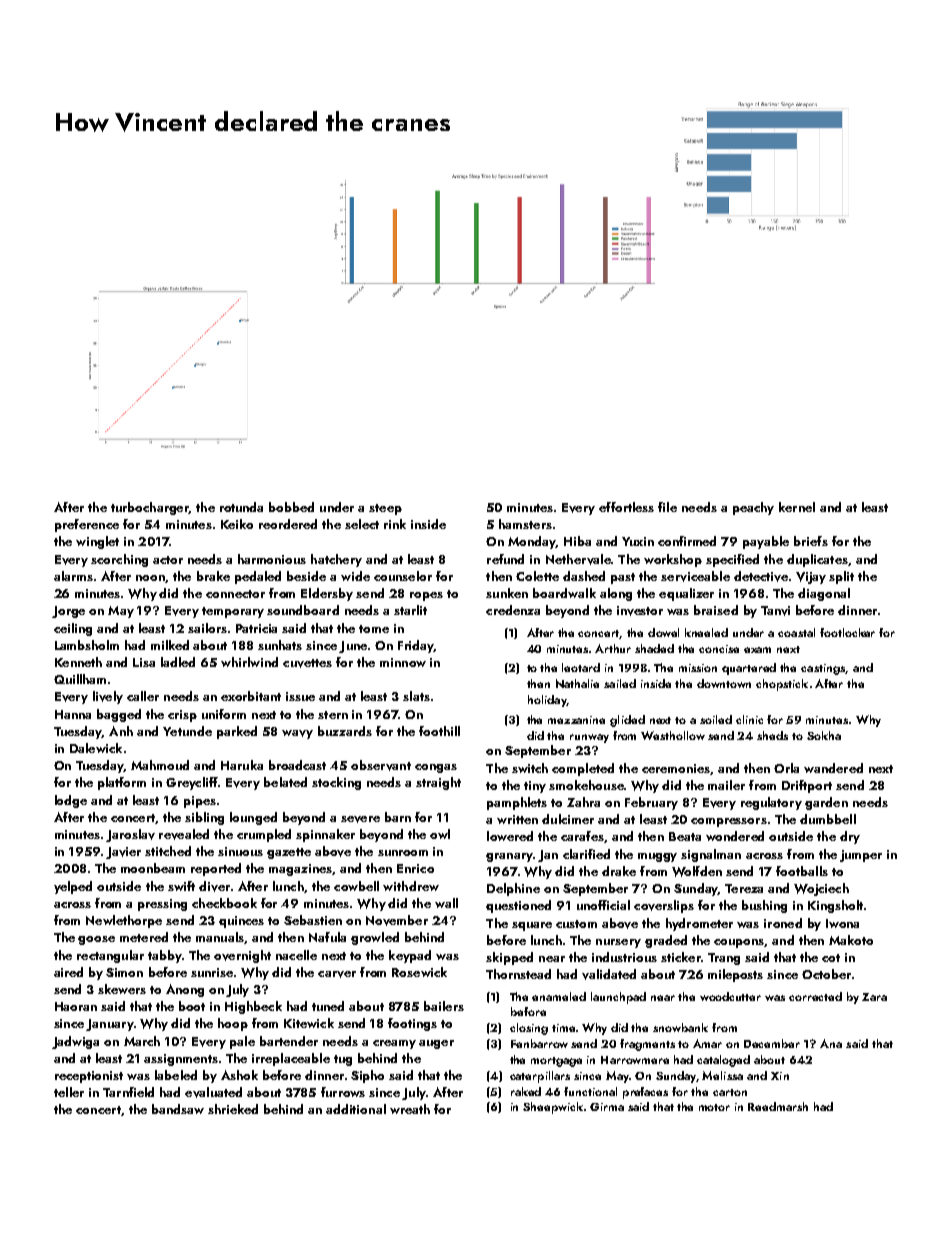 The height and width of the page is (1233, 952). Describe the element at coordinates (71, 801) in the page. I see `lodge` at that location.
